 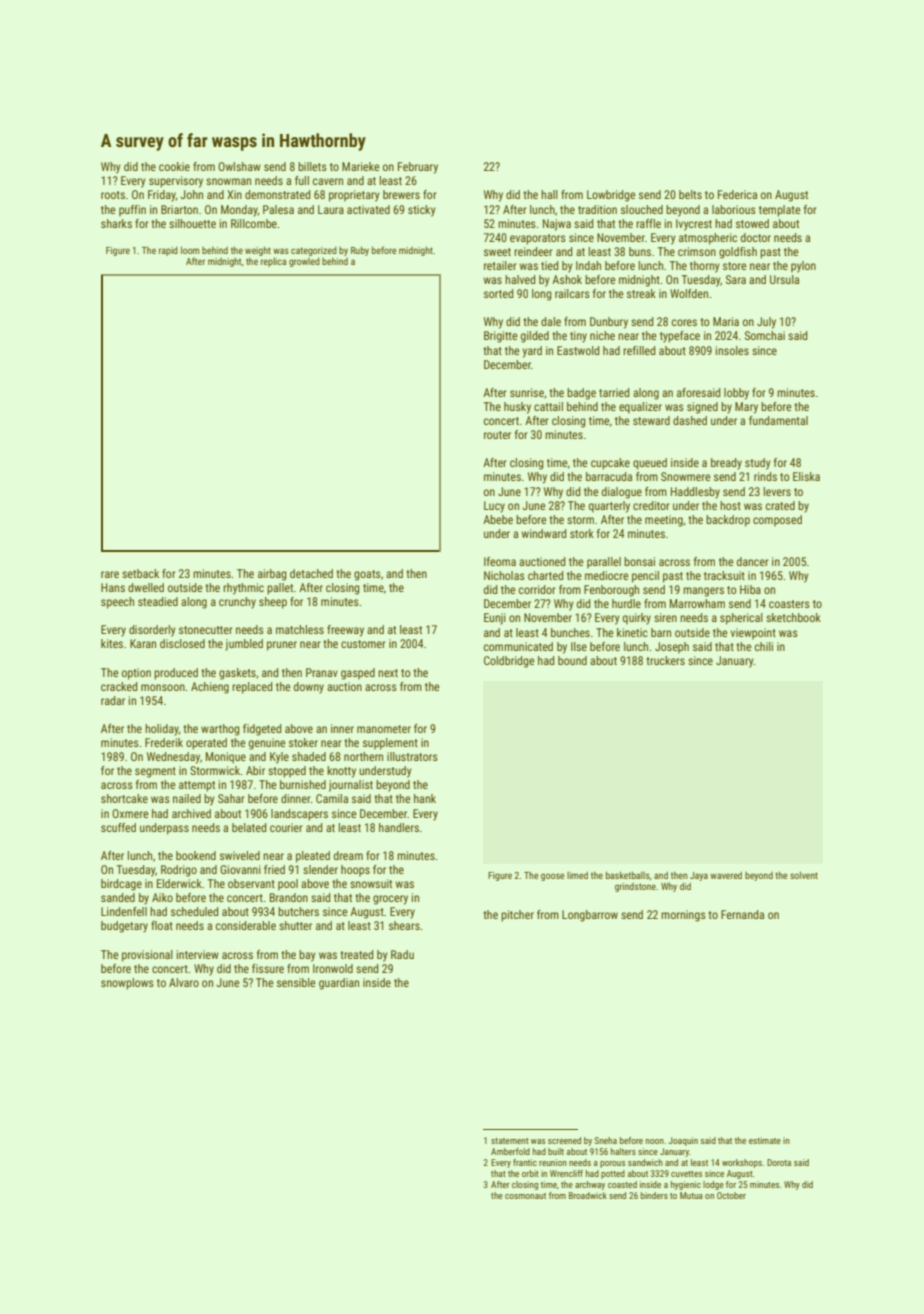 What do you see at coordinates (726, 875) in the image?
I see `wavered` at bounding box center [726, 875].
